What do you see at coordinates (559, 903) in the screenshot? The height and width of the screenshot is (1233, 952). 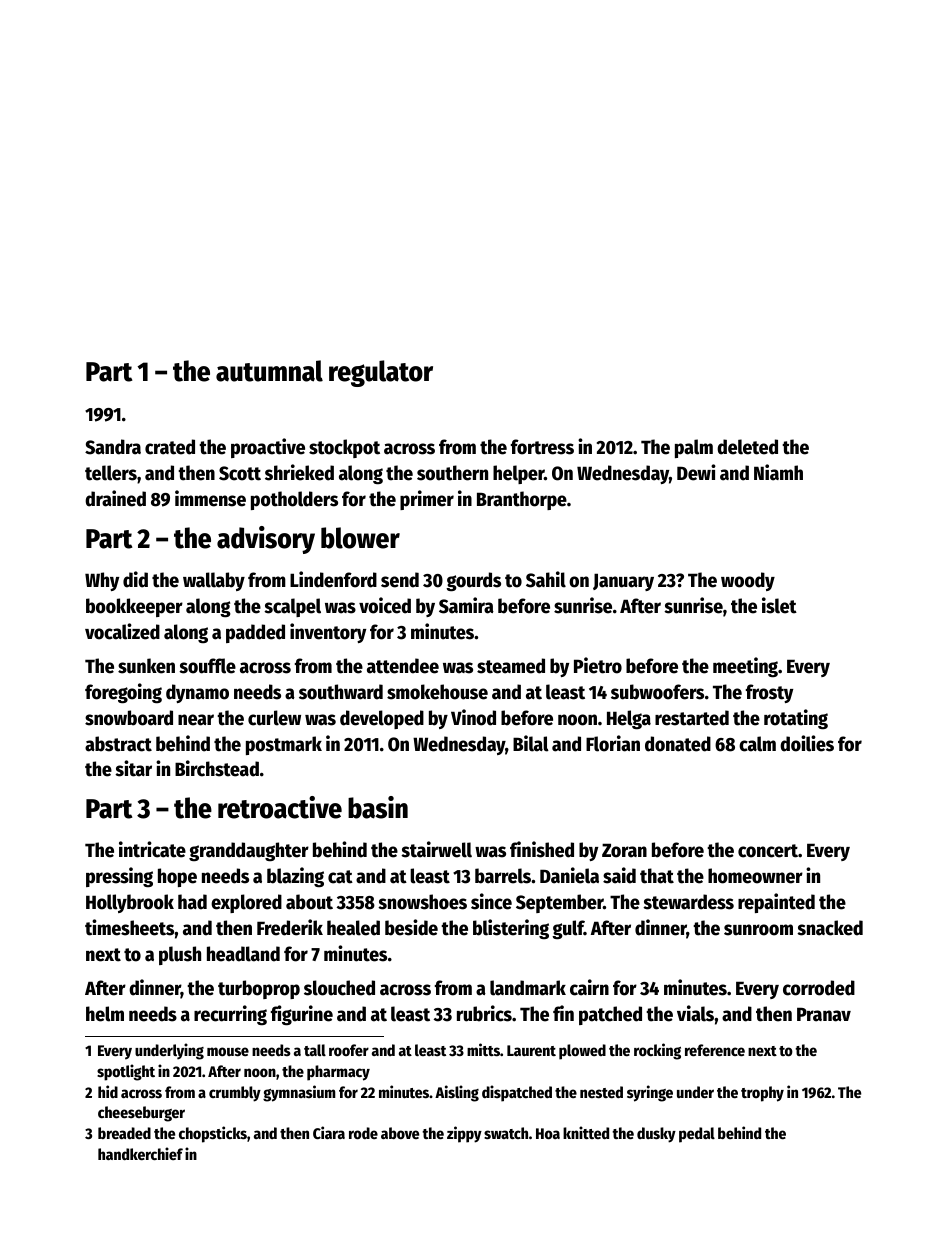 I see `September` at bounding box center [559, 903].
